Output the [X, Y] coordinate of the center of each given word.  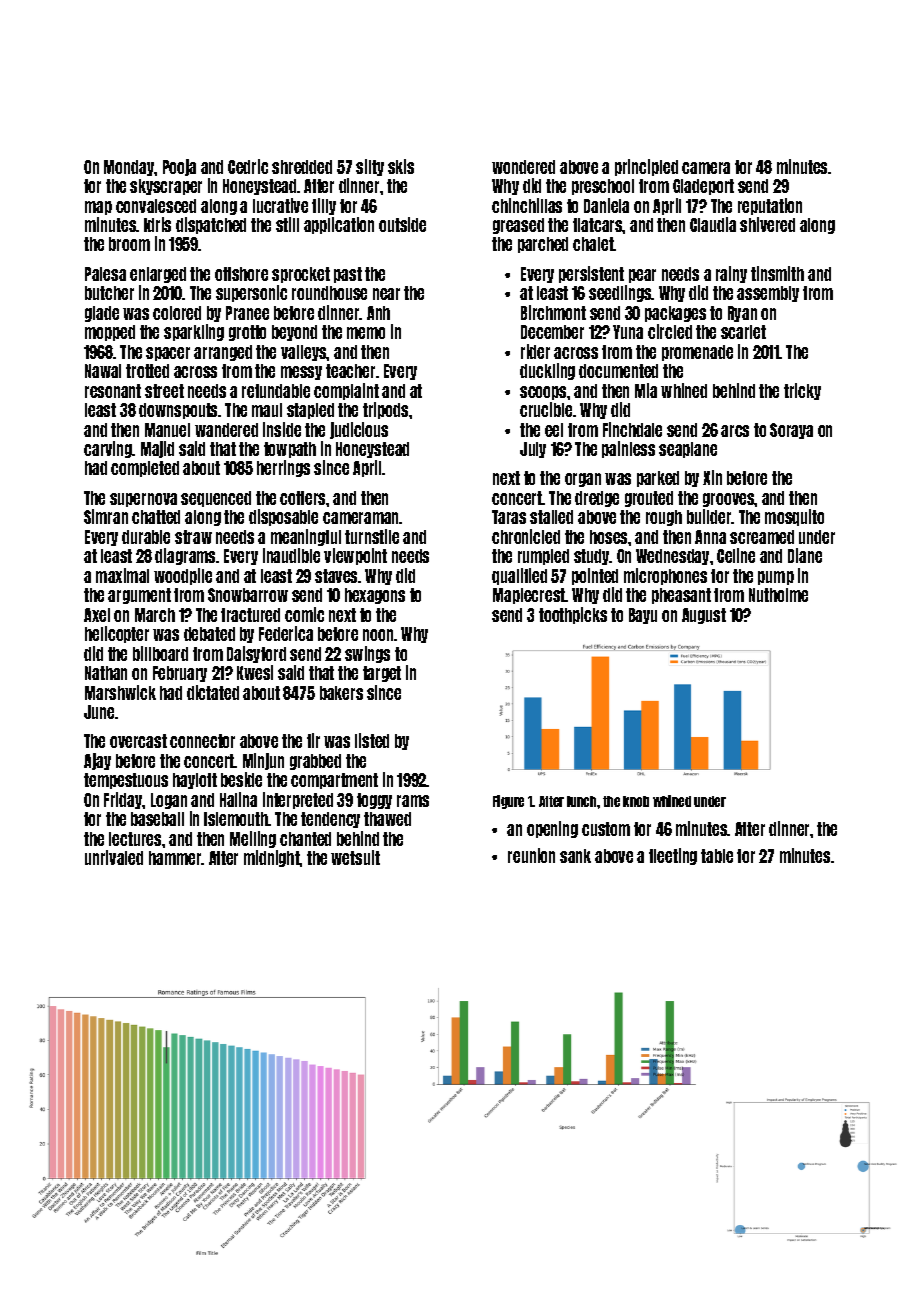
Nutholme [778, 595]
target [382, 674]
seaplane [688, 450]
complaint [346, 391]
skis [401, 166]
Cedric [248, 166]
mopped [110, 333]
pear [642, 276]
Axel [97, 615]
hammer [175, 858]
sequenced [216, 499]
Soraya [791, 431]
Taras [509, 517]
